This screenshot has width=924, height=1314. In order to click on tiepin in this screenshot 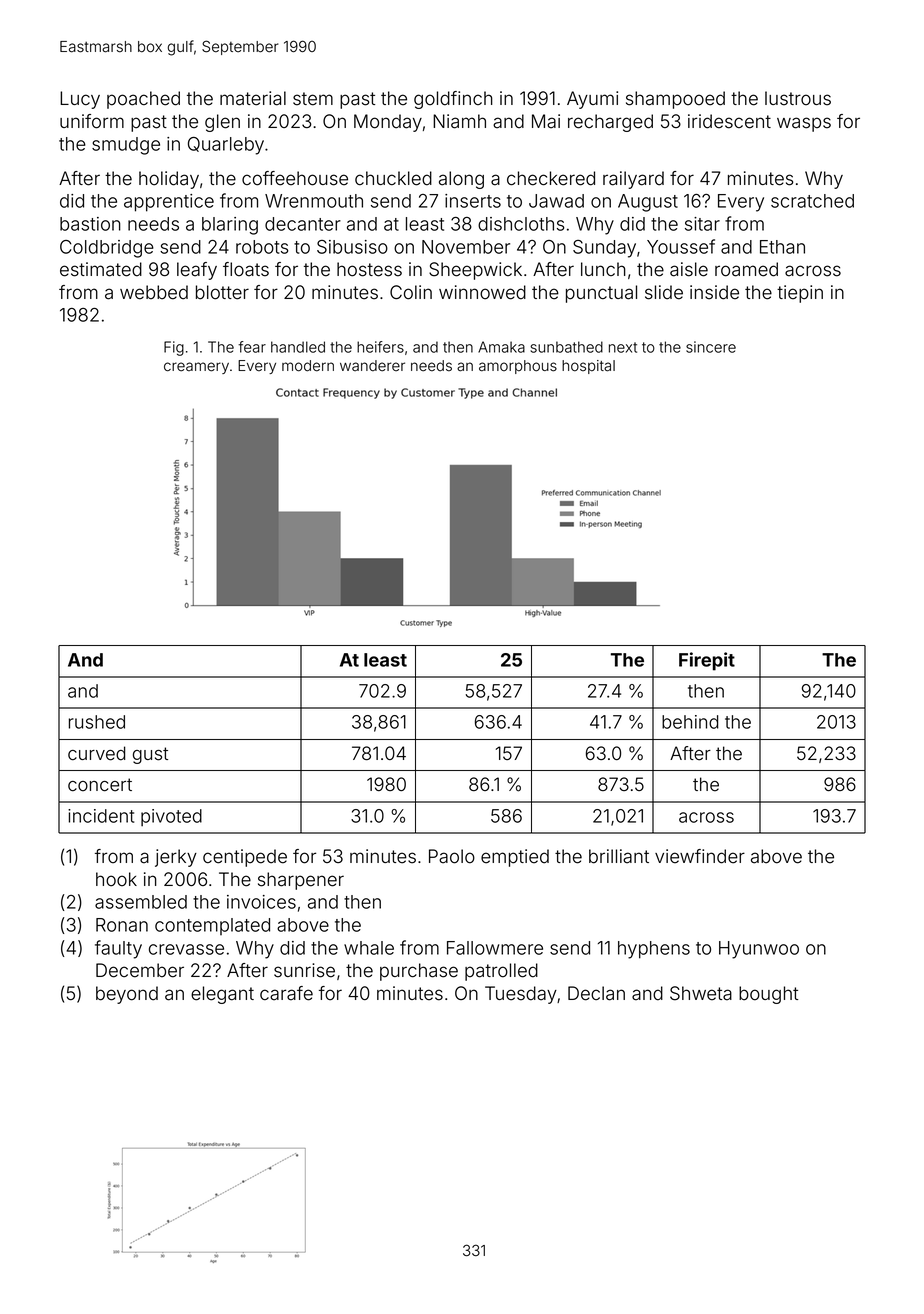, I will do `click(800, 294)`.
